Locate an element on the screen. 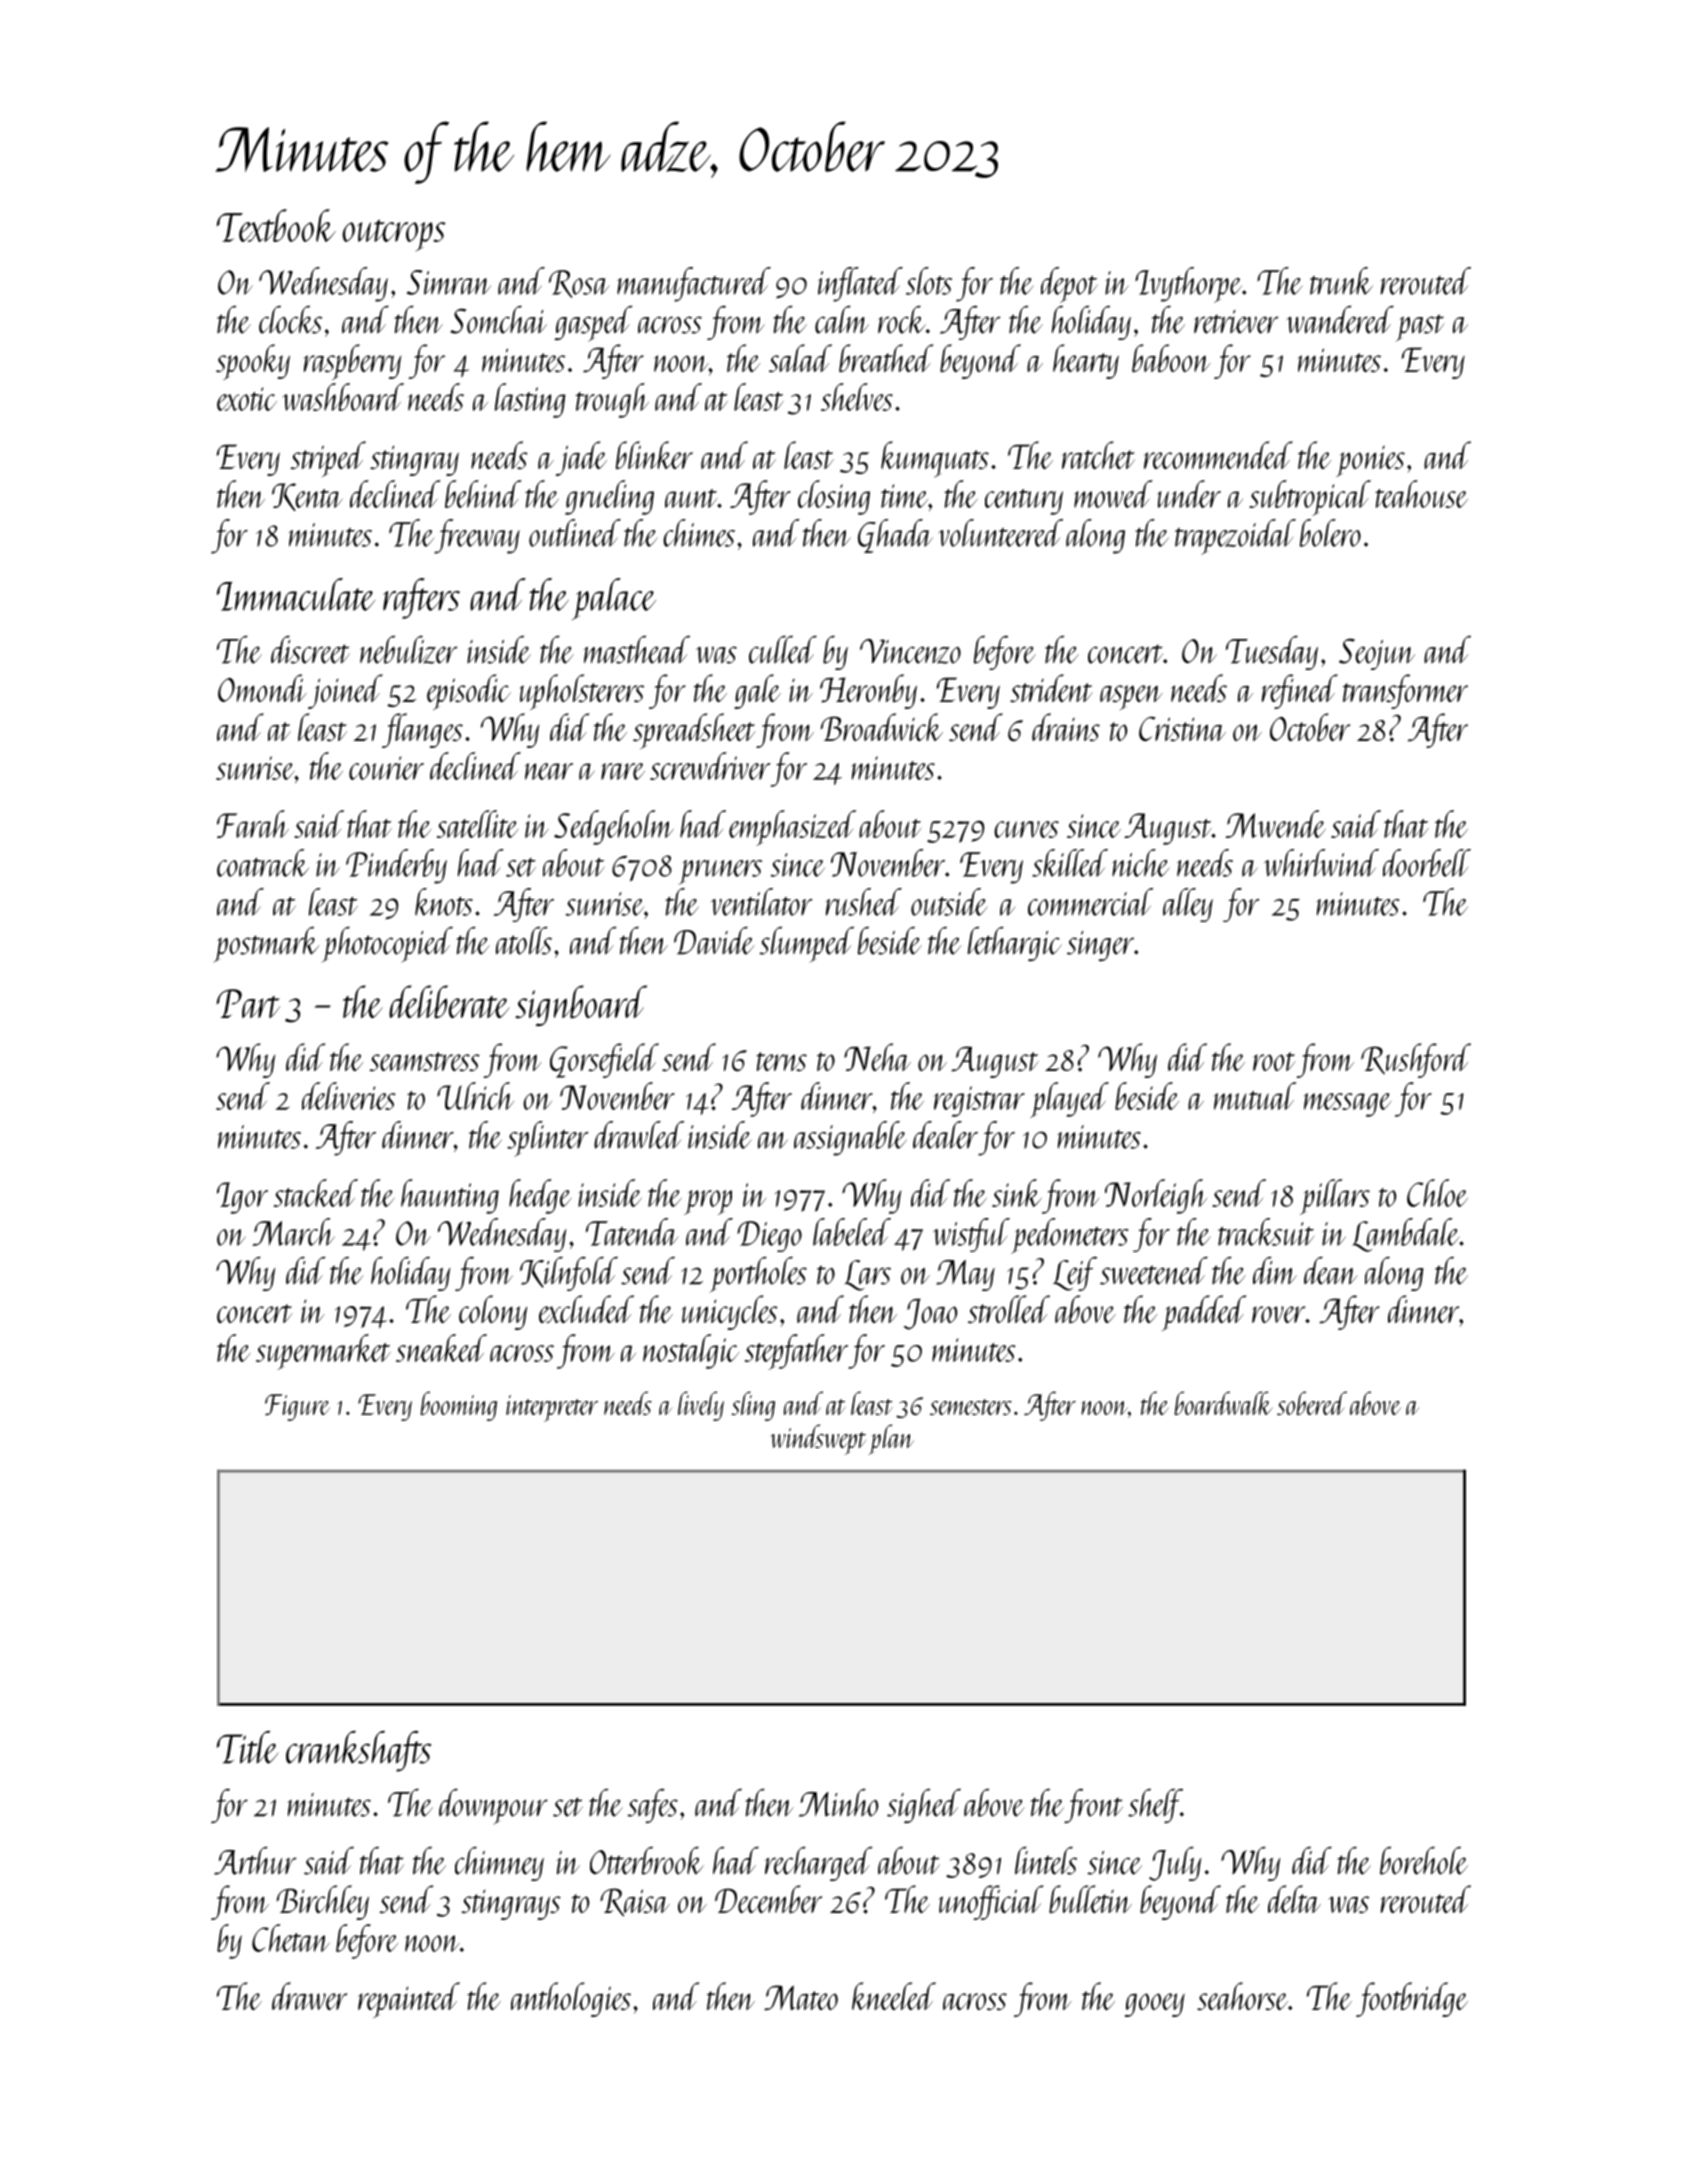 The height and width of the screenshot is (2178, 1683). Mwende is located at coordinates (1275, 824).
